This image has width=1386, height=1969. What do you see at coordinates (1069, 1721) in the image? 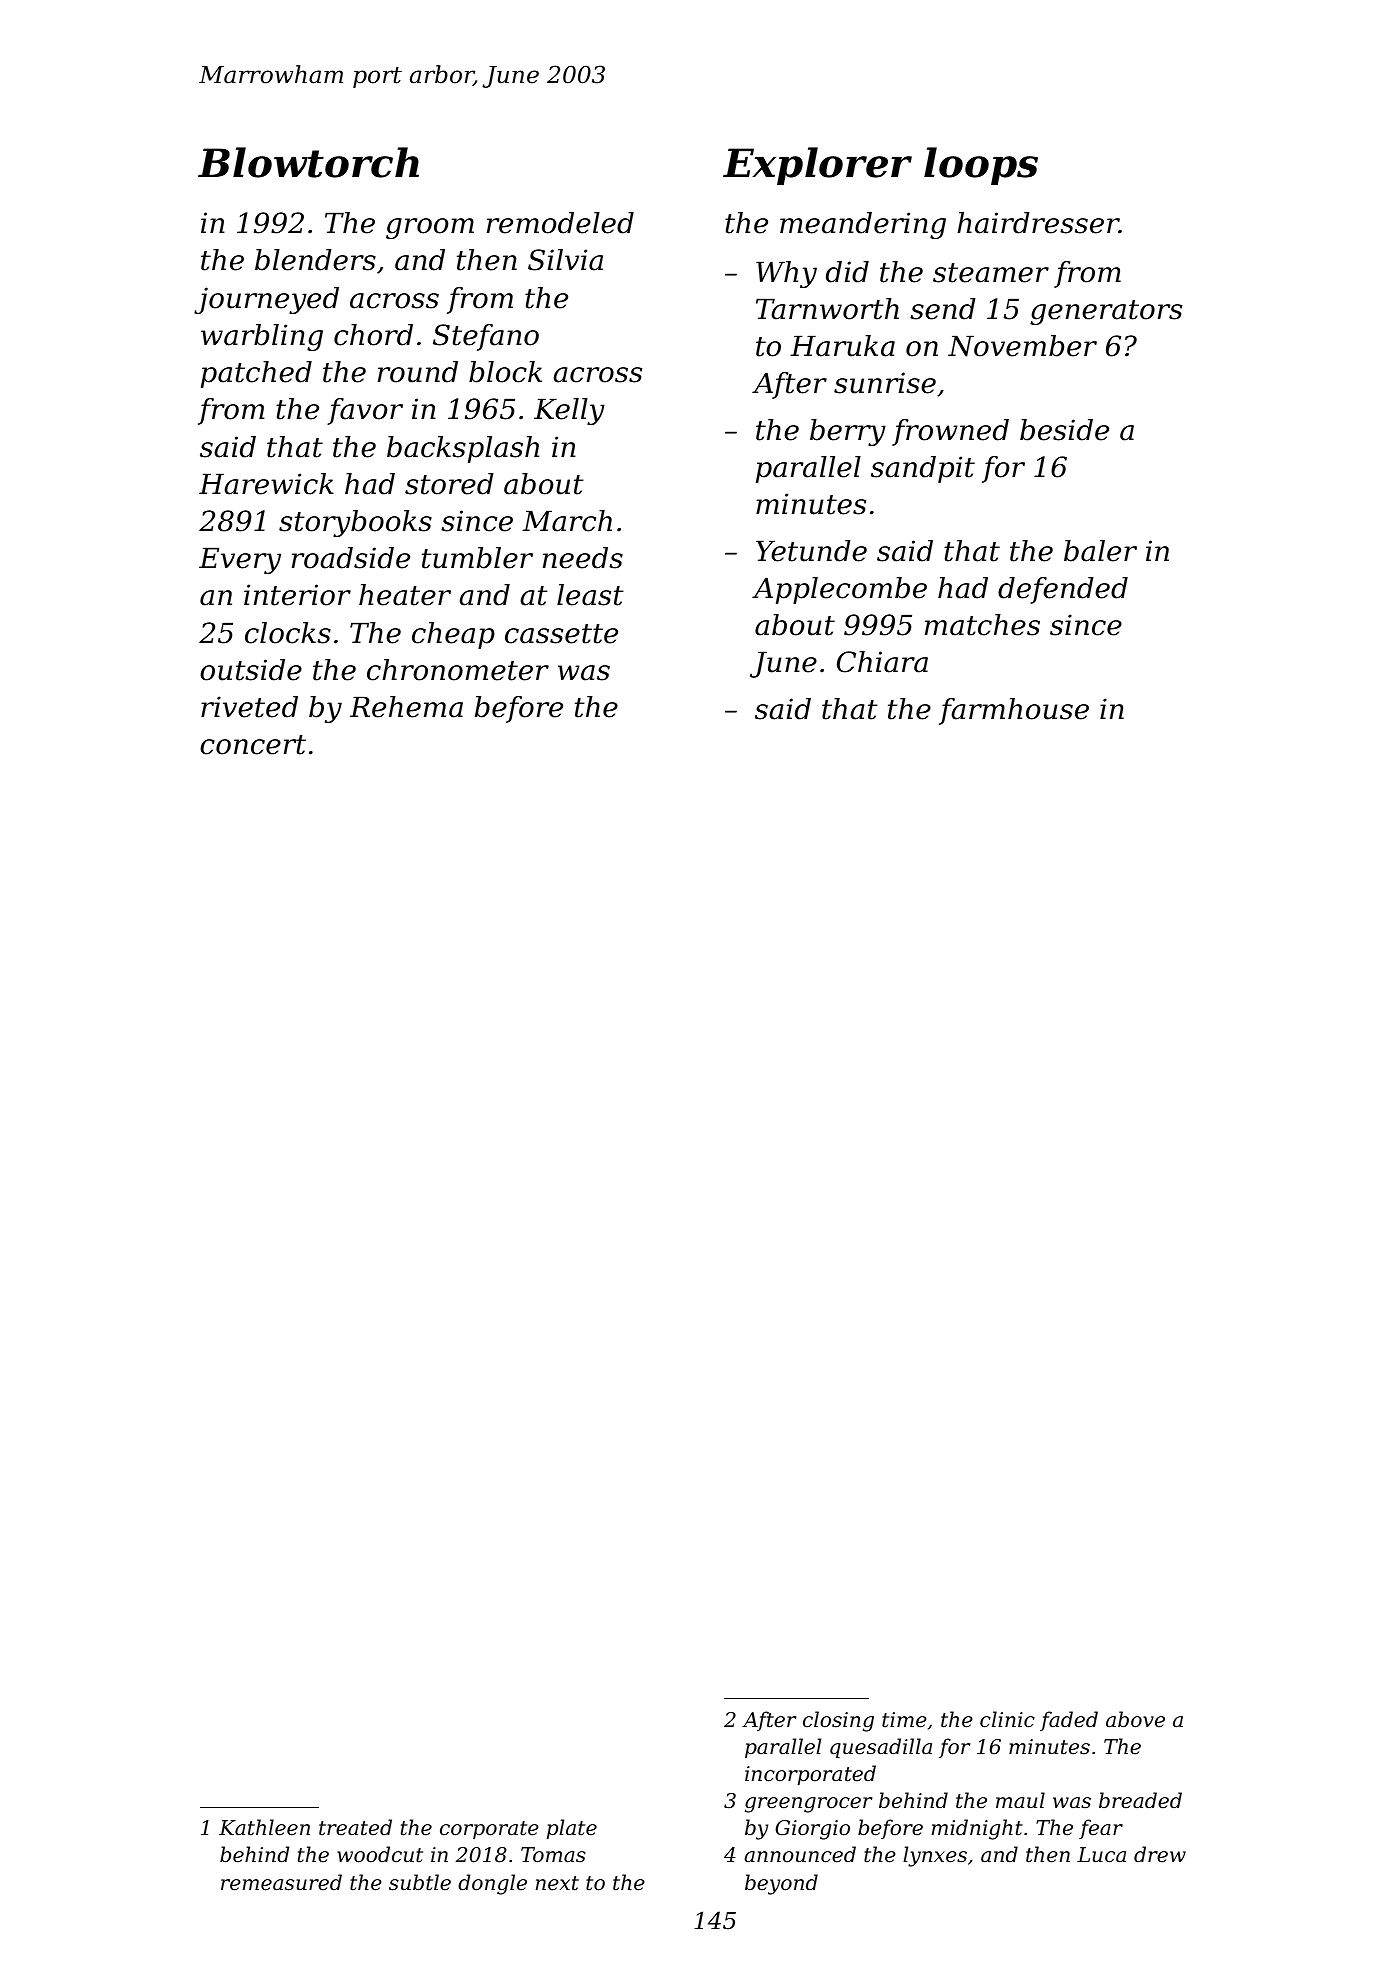
I see `faded` at bounding box center [1069, 1721].
